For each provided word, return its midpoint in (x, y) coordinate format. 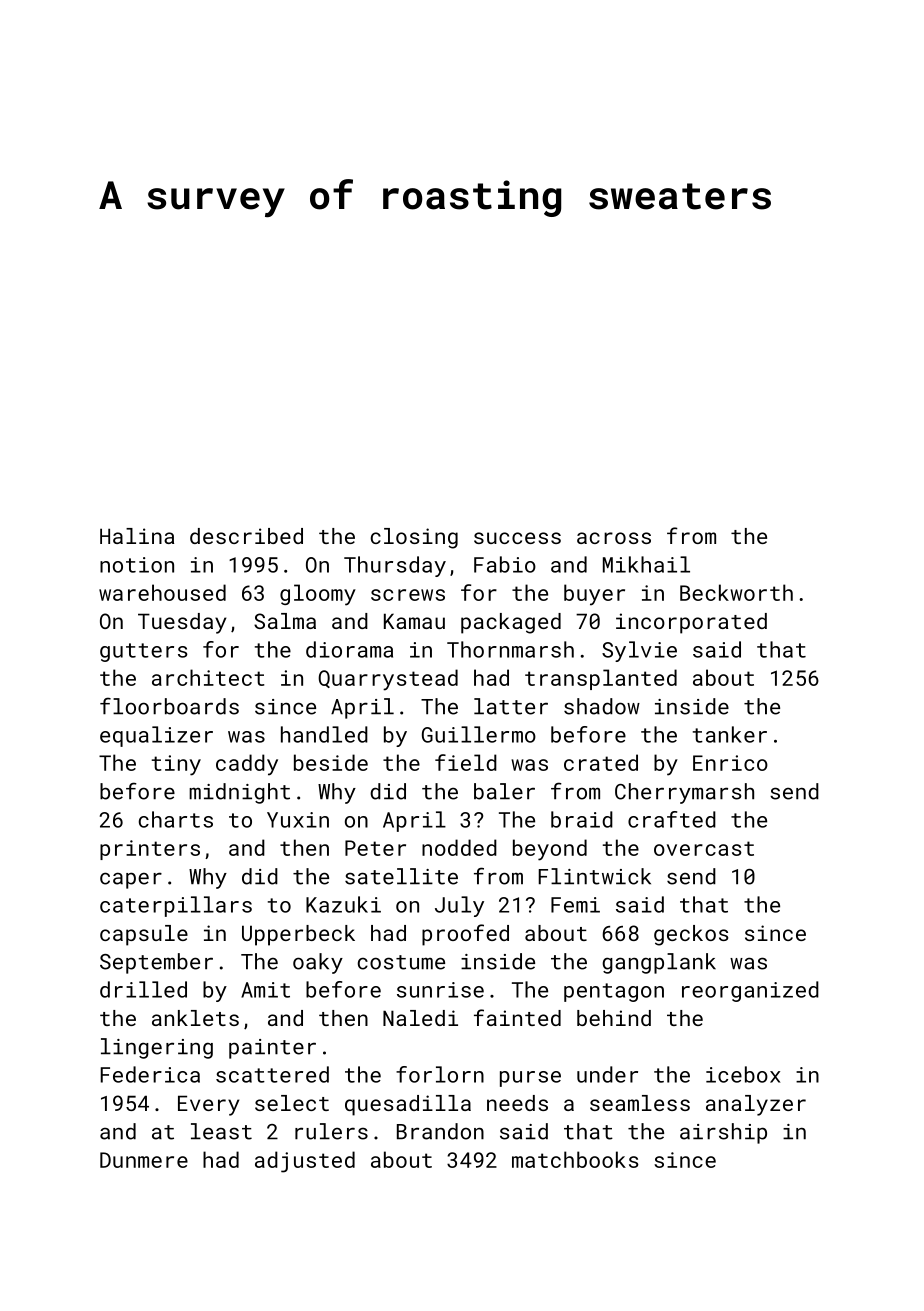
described (246, 536)
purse (530, 1079)
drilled (143, 989)
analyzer (756, 1105)
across (614, 538)
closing (414, 538)
